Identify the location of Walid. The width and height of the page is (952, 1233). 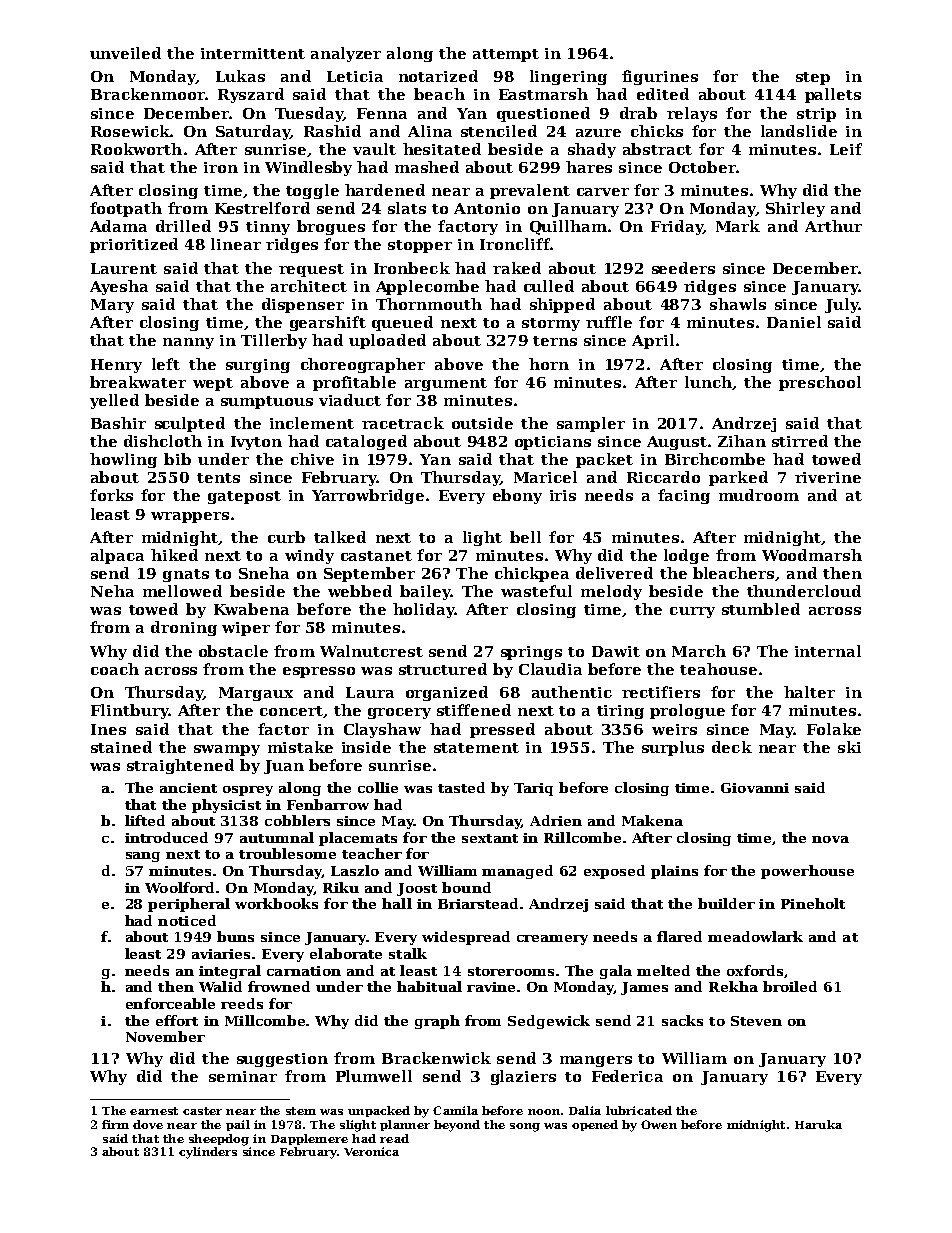
(220, 986).
